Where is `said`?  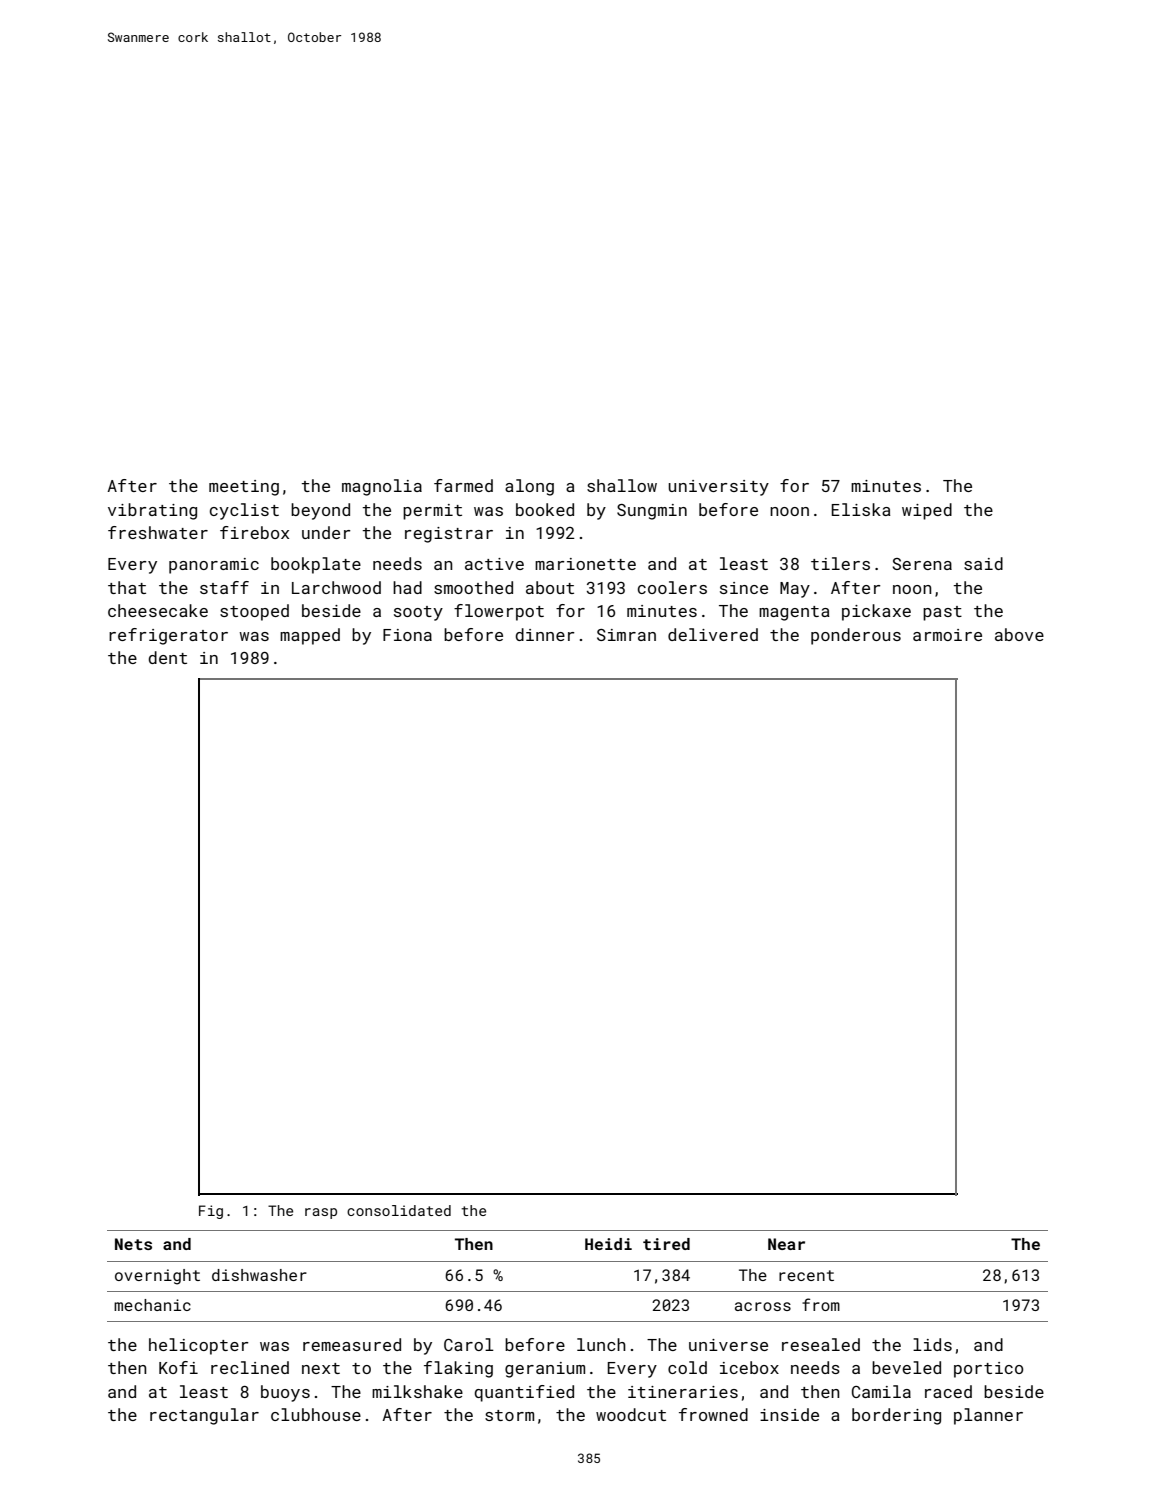
said is located at coordinates (983, 563).
